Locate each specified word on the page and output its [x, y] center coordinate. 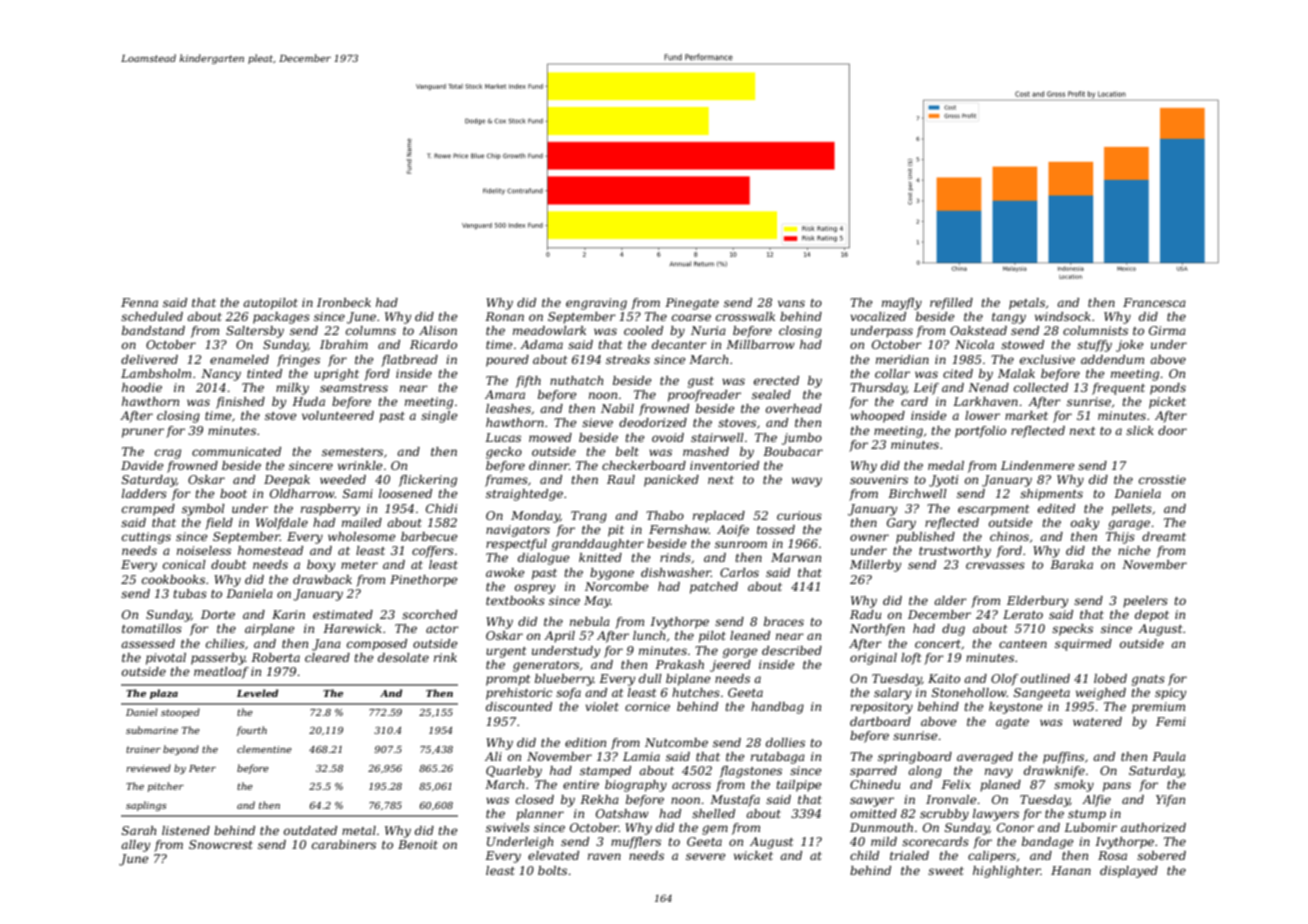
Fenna [139, 302]
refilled [951, 304]
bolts [552, 870]
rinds [675, 557]
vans [791, 303]
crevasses [995, 565]
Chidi [441, 508]
